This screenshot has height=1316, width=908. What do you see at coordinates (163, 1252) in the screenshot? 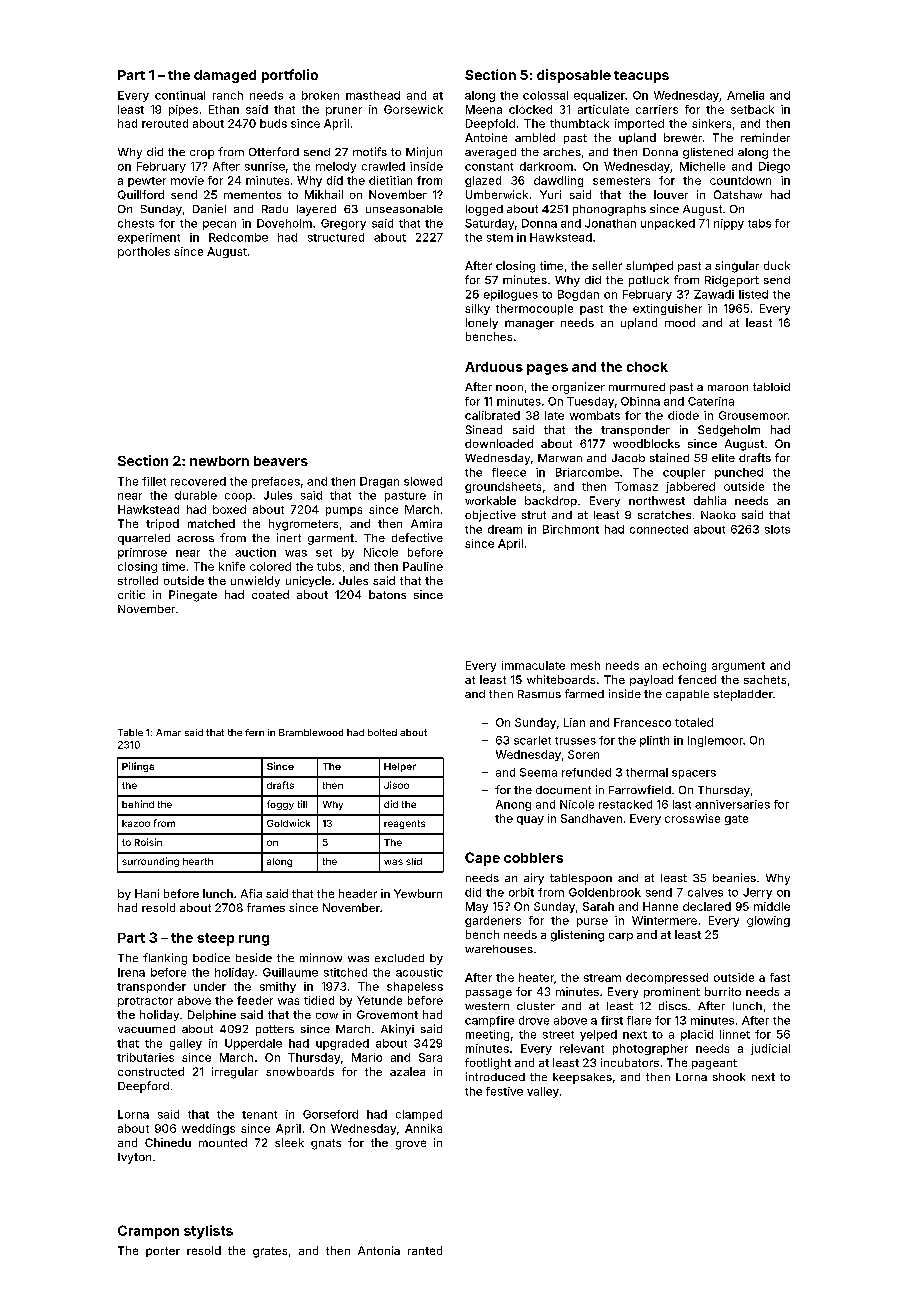
I see `porter` at bounding box center [163, 1252].
